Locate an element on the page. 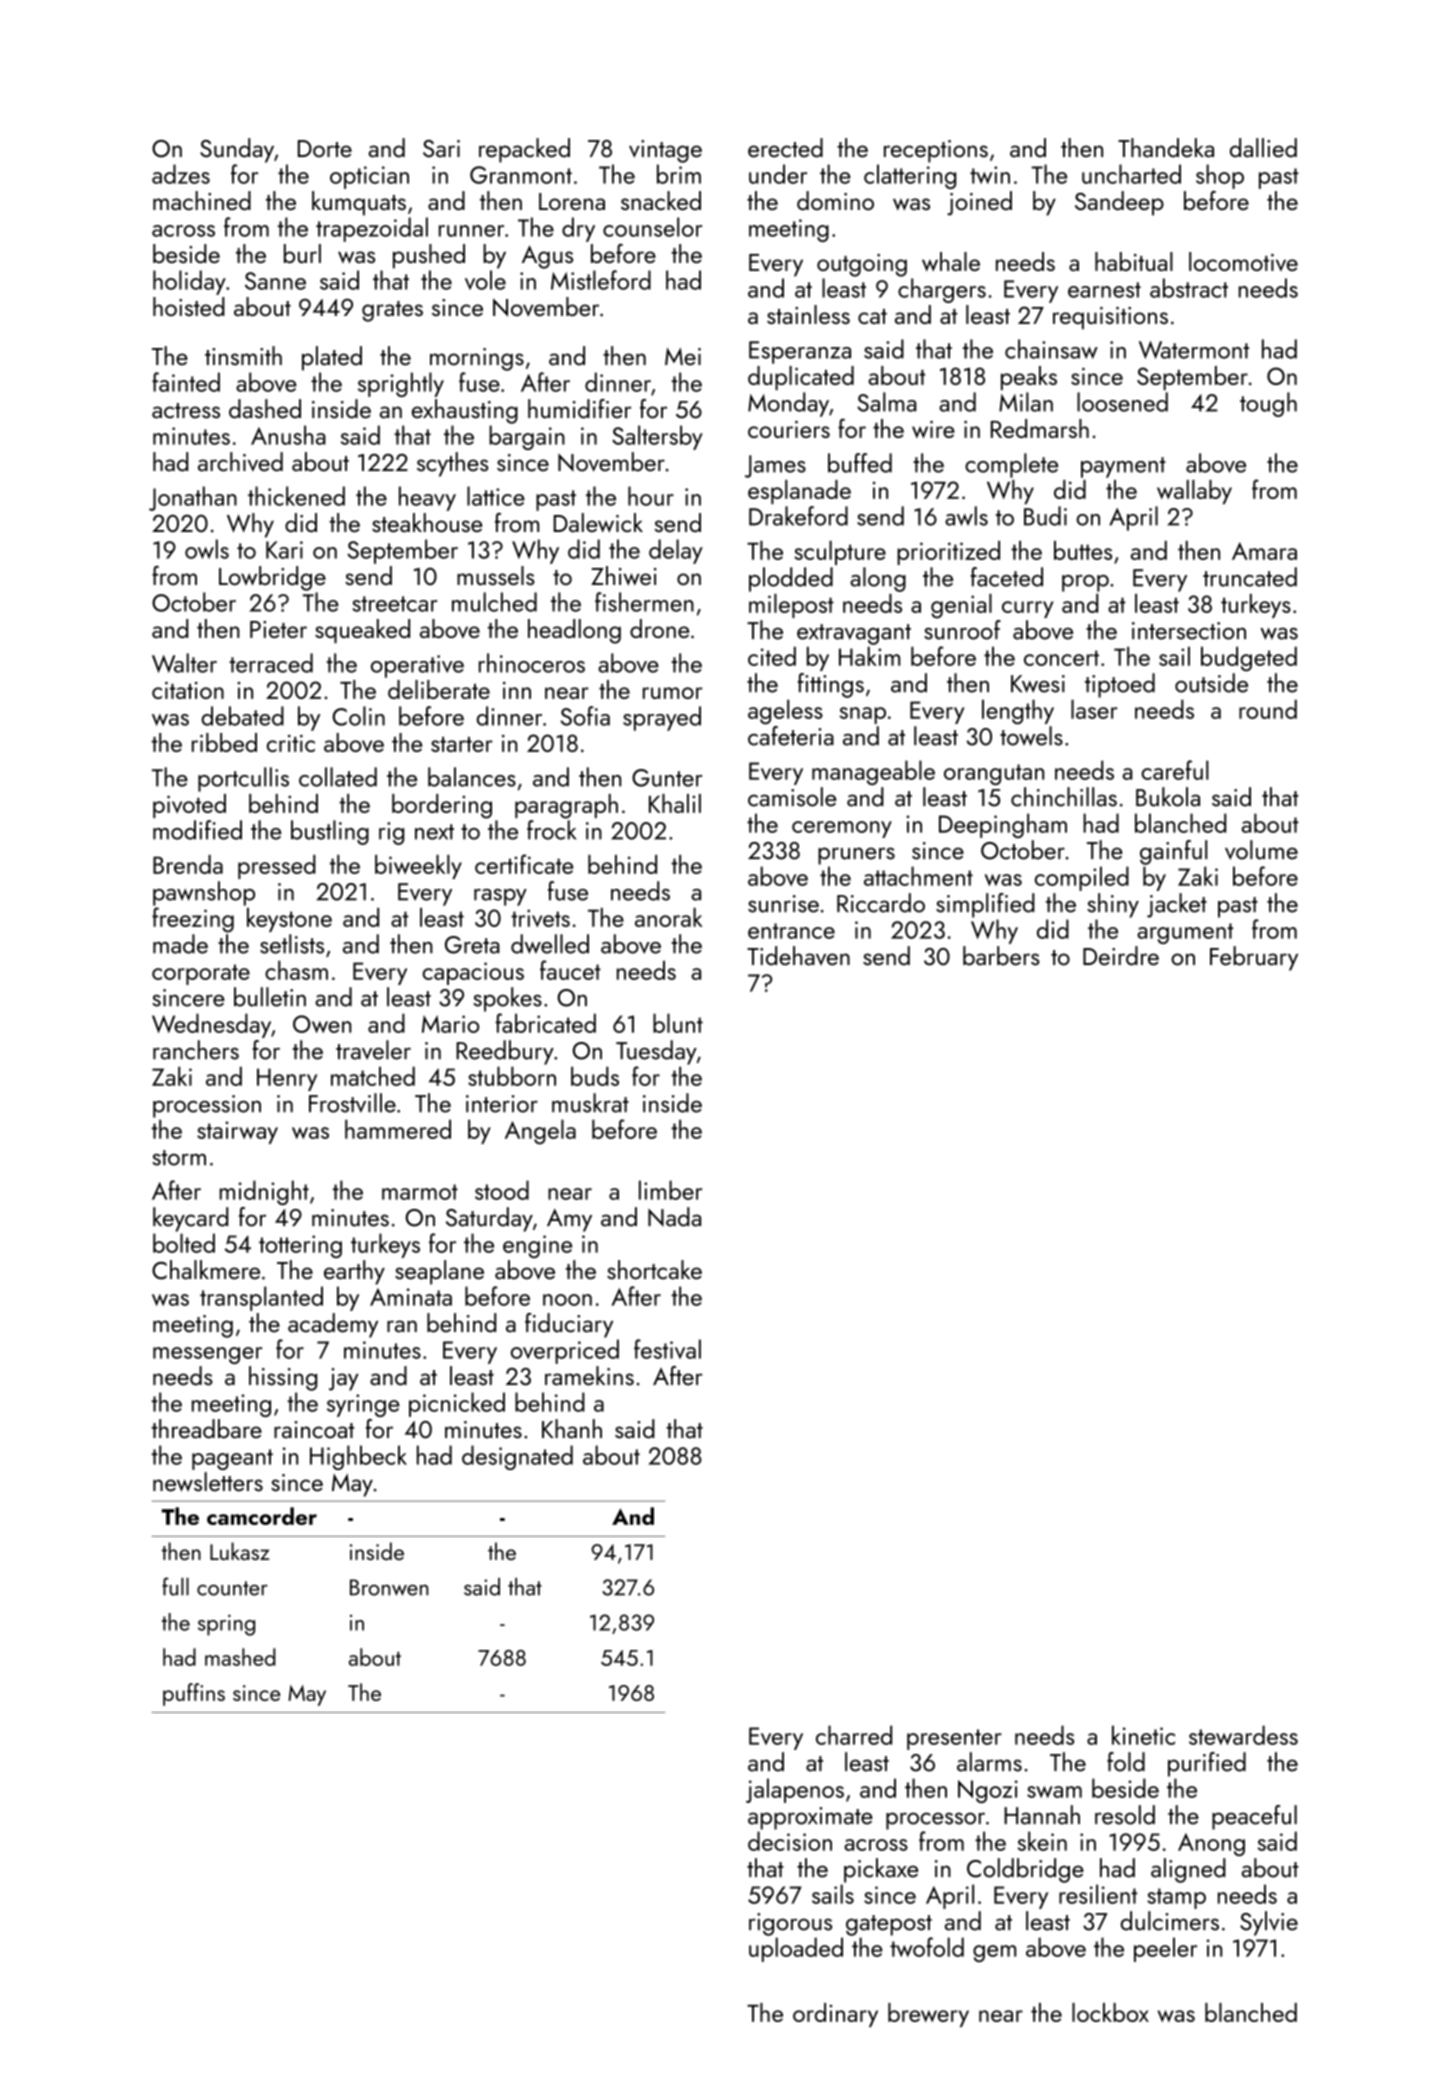 This page has height=2100, width=1450. gainful is located at coordinates (1173, 852).
